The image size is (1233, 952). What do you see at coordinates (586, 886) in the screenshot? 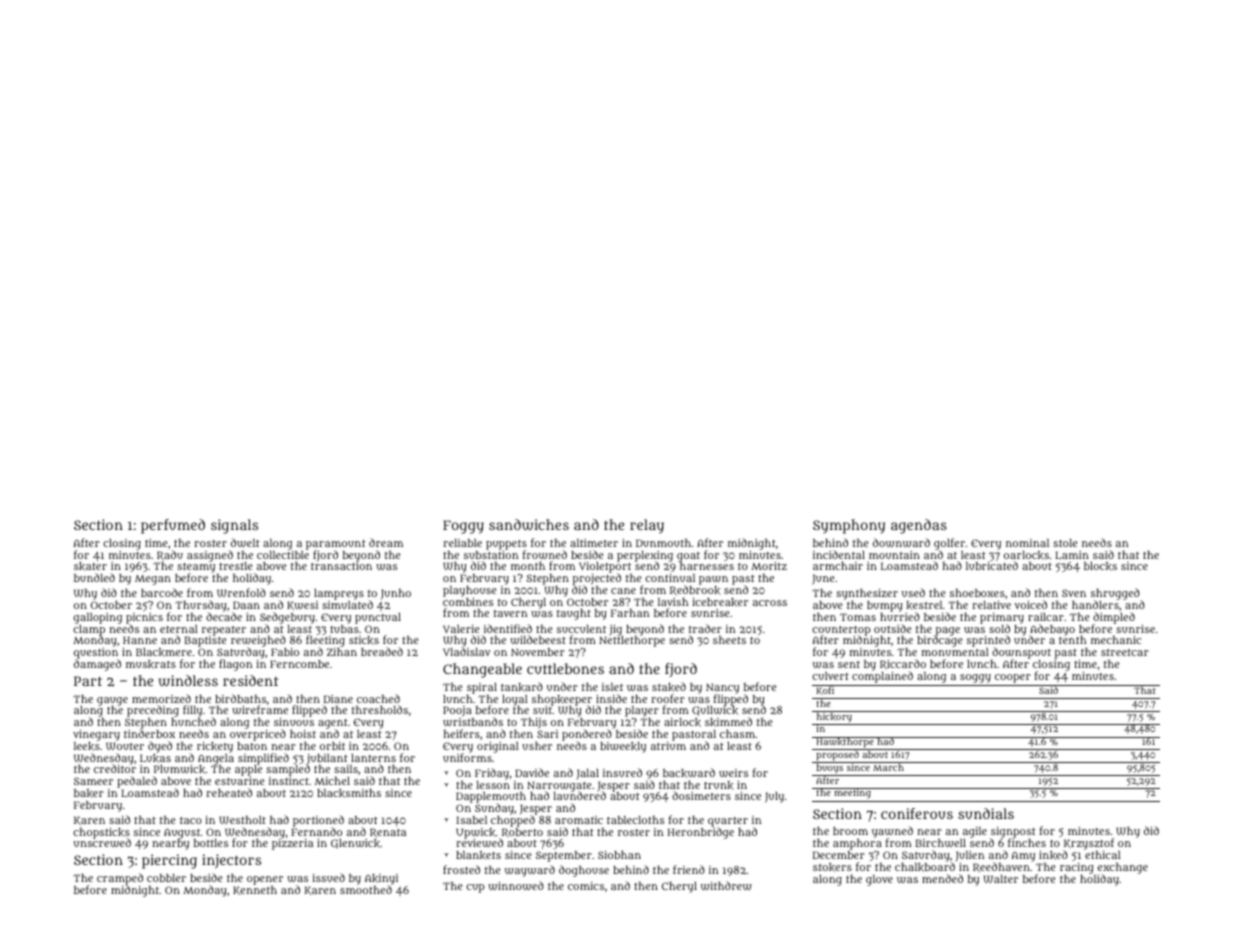
I see `comics` at bounding box center [586, 886].
